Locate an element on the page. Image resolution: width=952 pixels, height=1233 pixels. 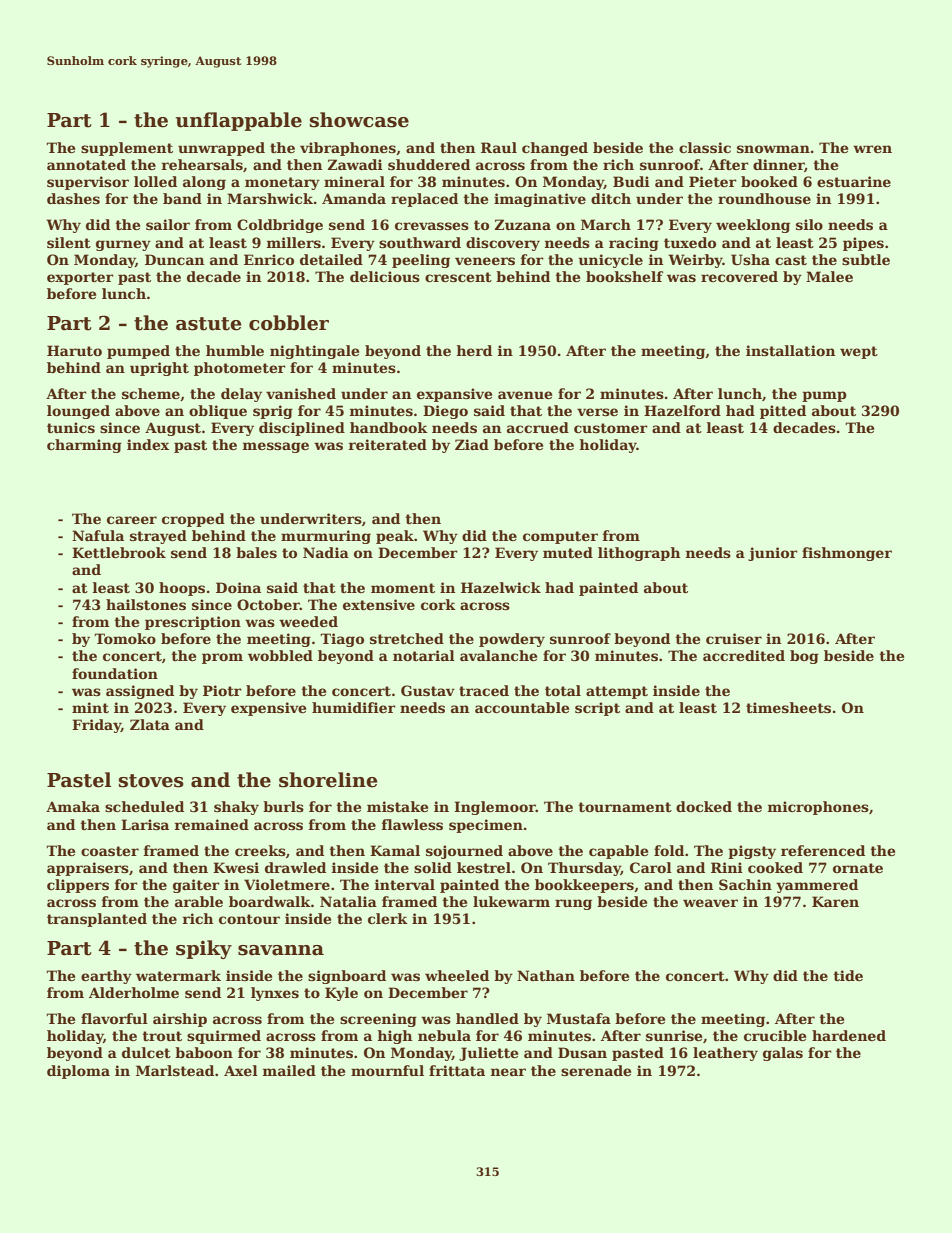
wren is located at coordinates (872, 149).
